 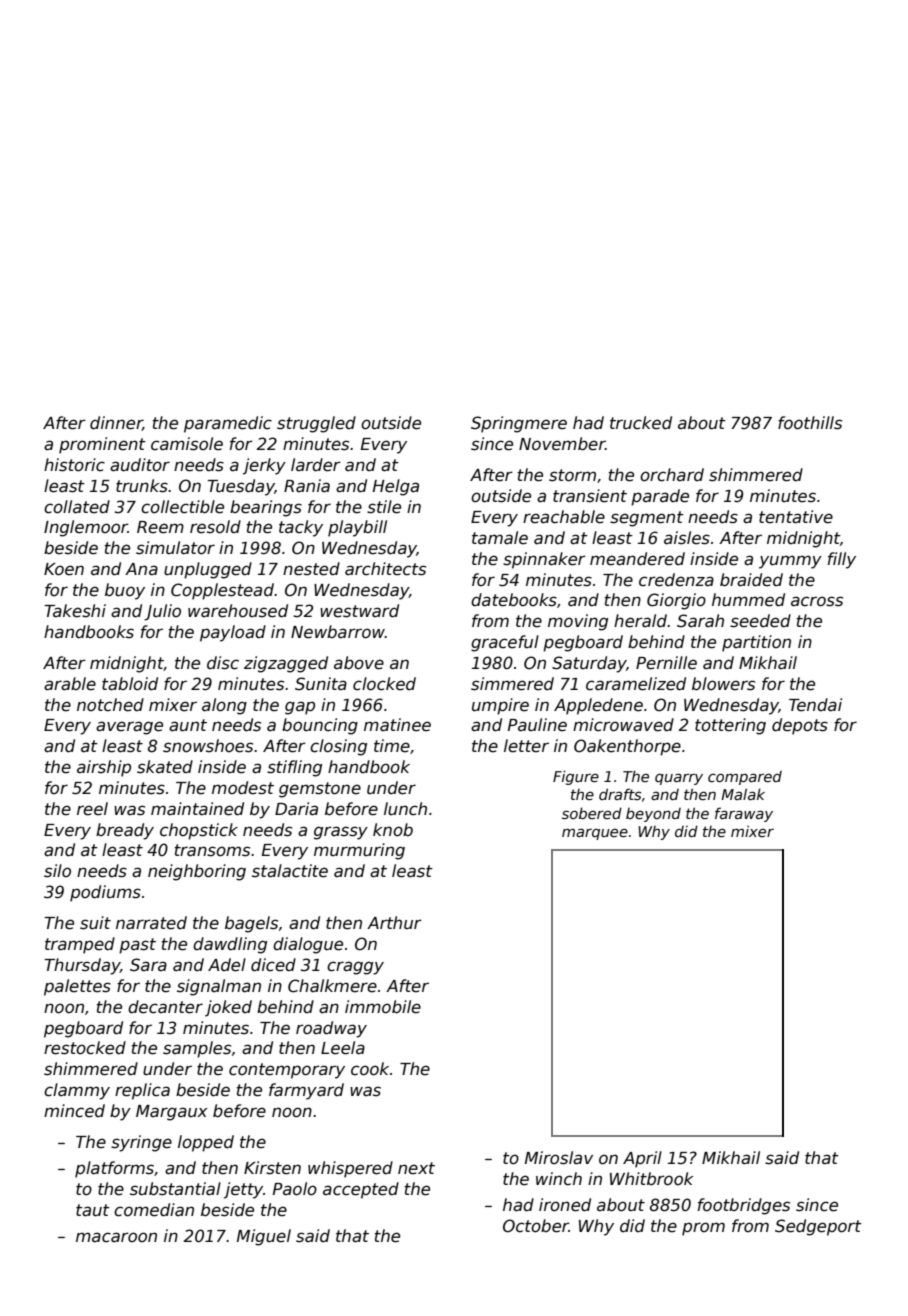 I want to click on Whitbrook, so click(x=652, y=1179).
